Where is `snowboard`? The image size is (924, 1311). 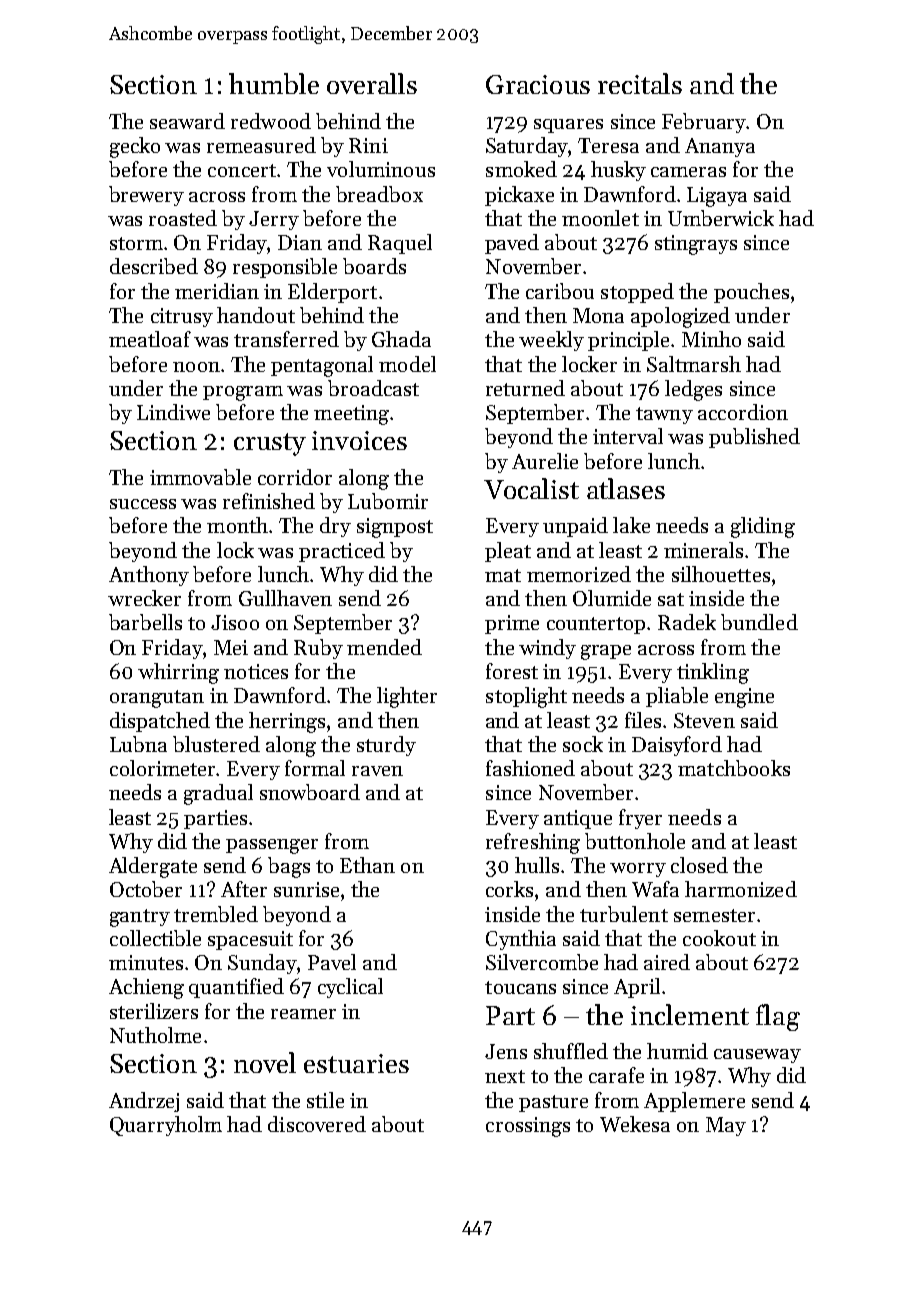 snowboard is located at coordinates (310, 792).
